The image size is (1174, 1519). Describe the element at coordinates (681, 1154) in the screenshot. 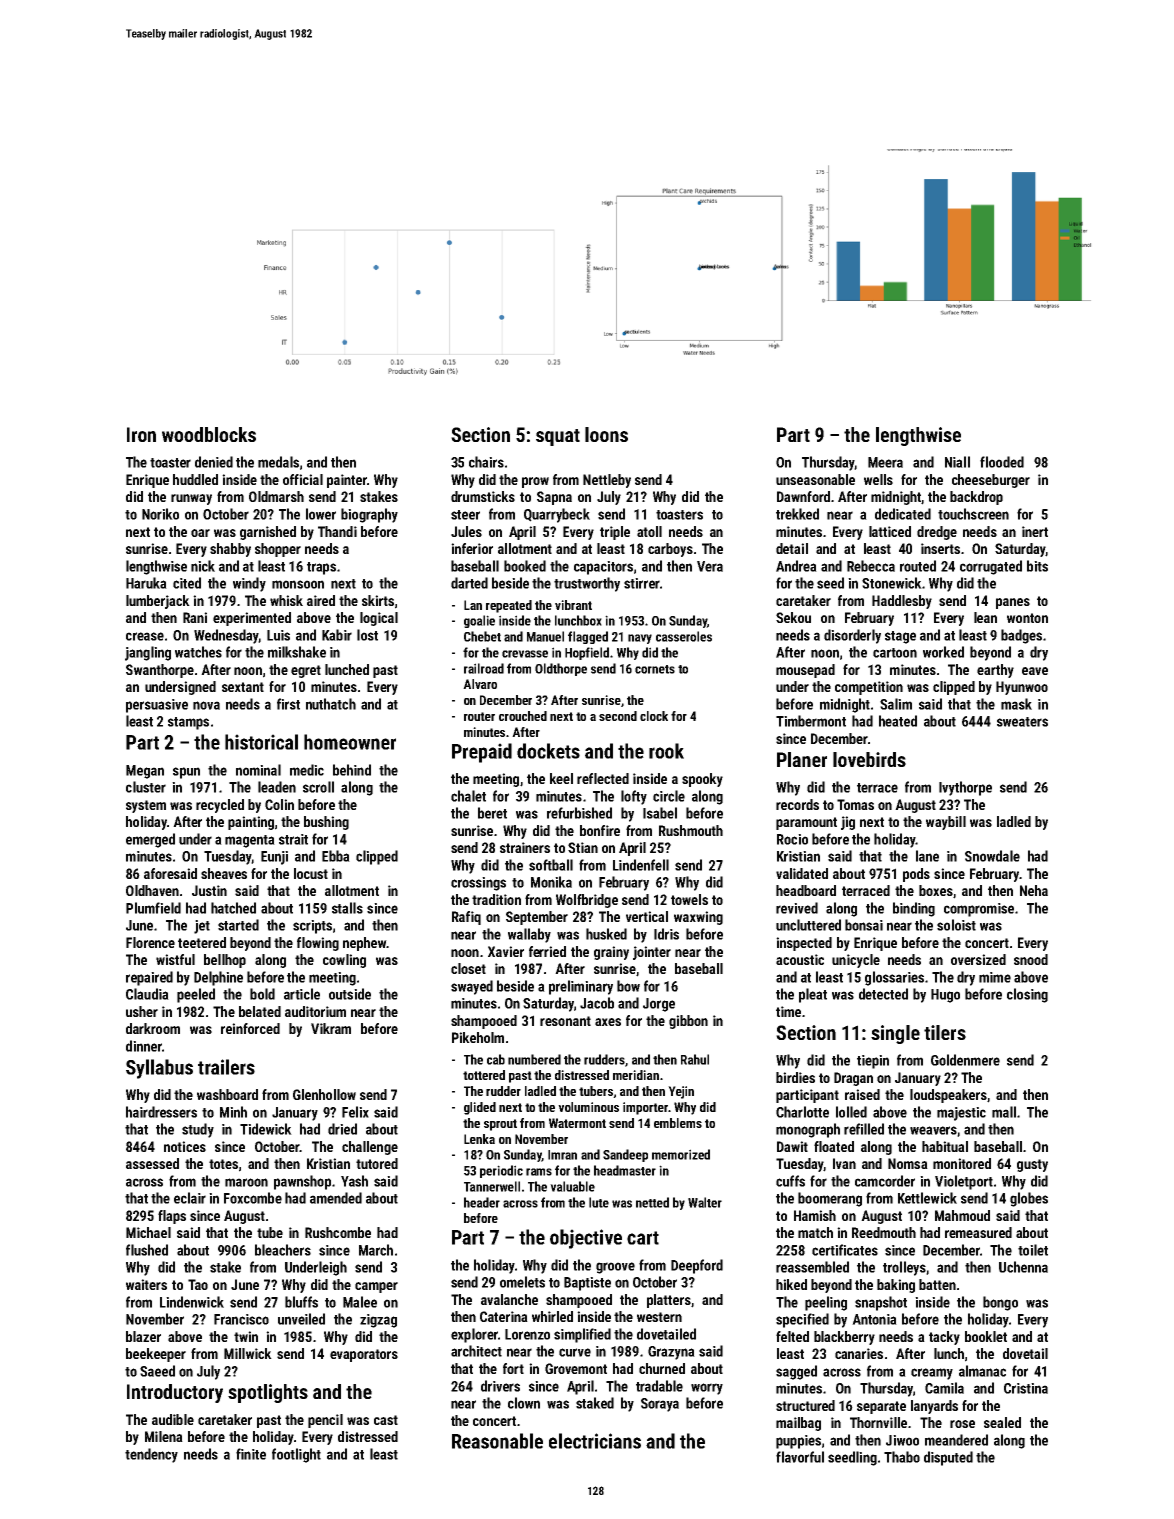

I see `memorized` at that location.
